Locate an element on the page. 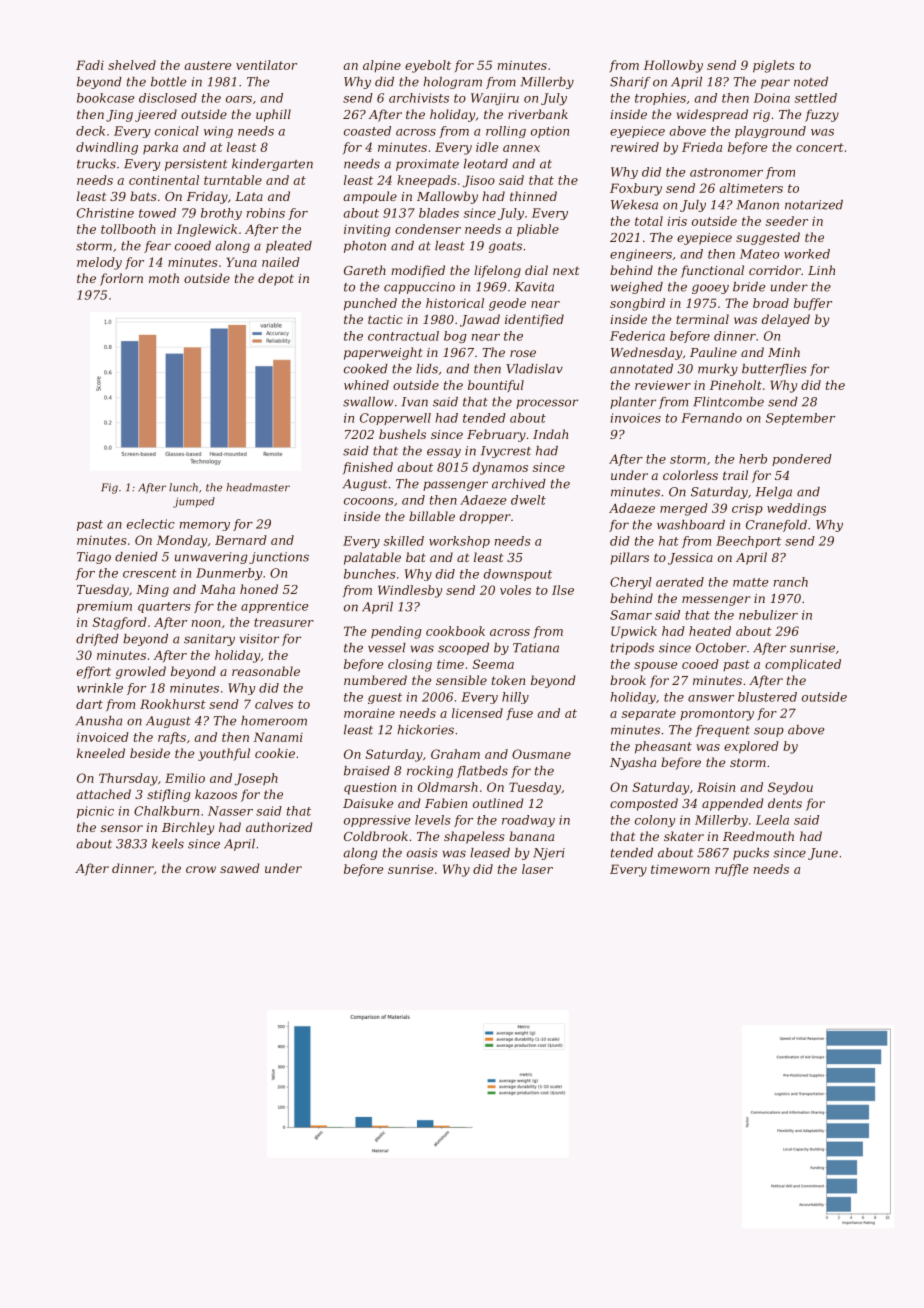 The height and width of the page is (1308, 924). uphill is located at coordinates (273, 115).
